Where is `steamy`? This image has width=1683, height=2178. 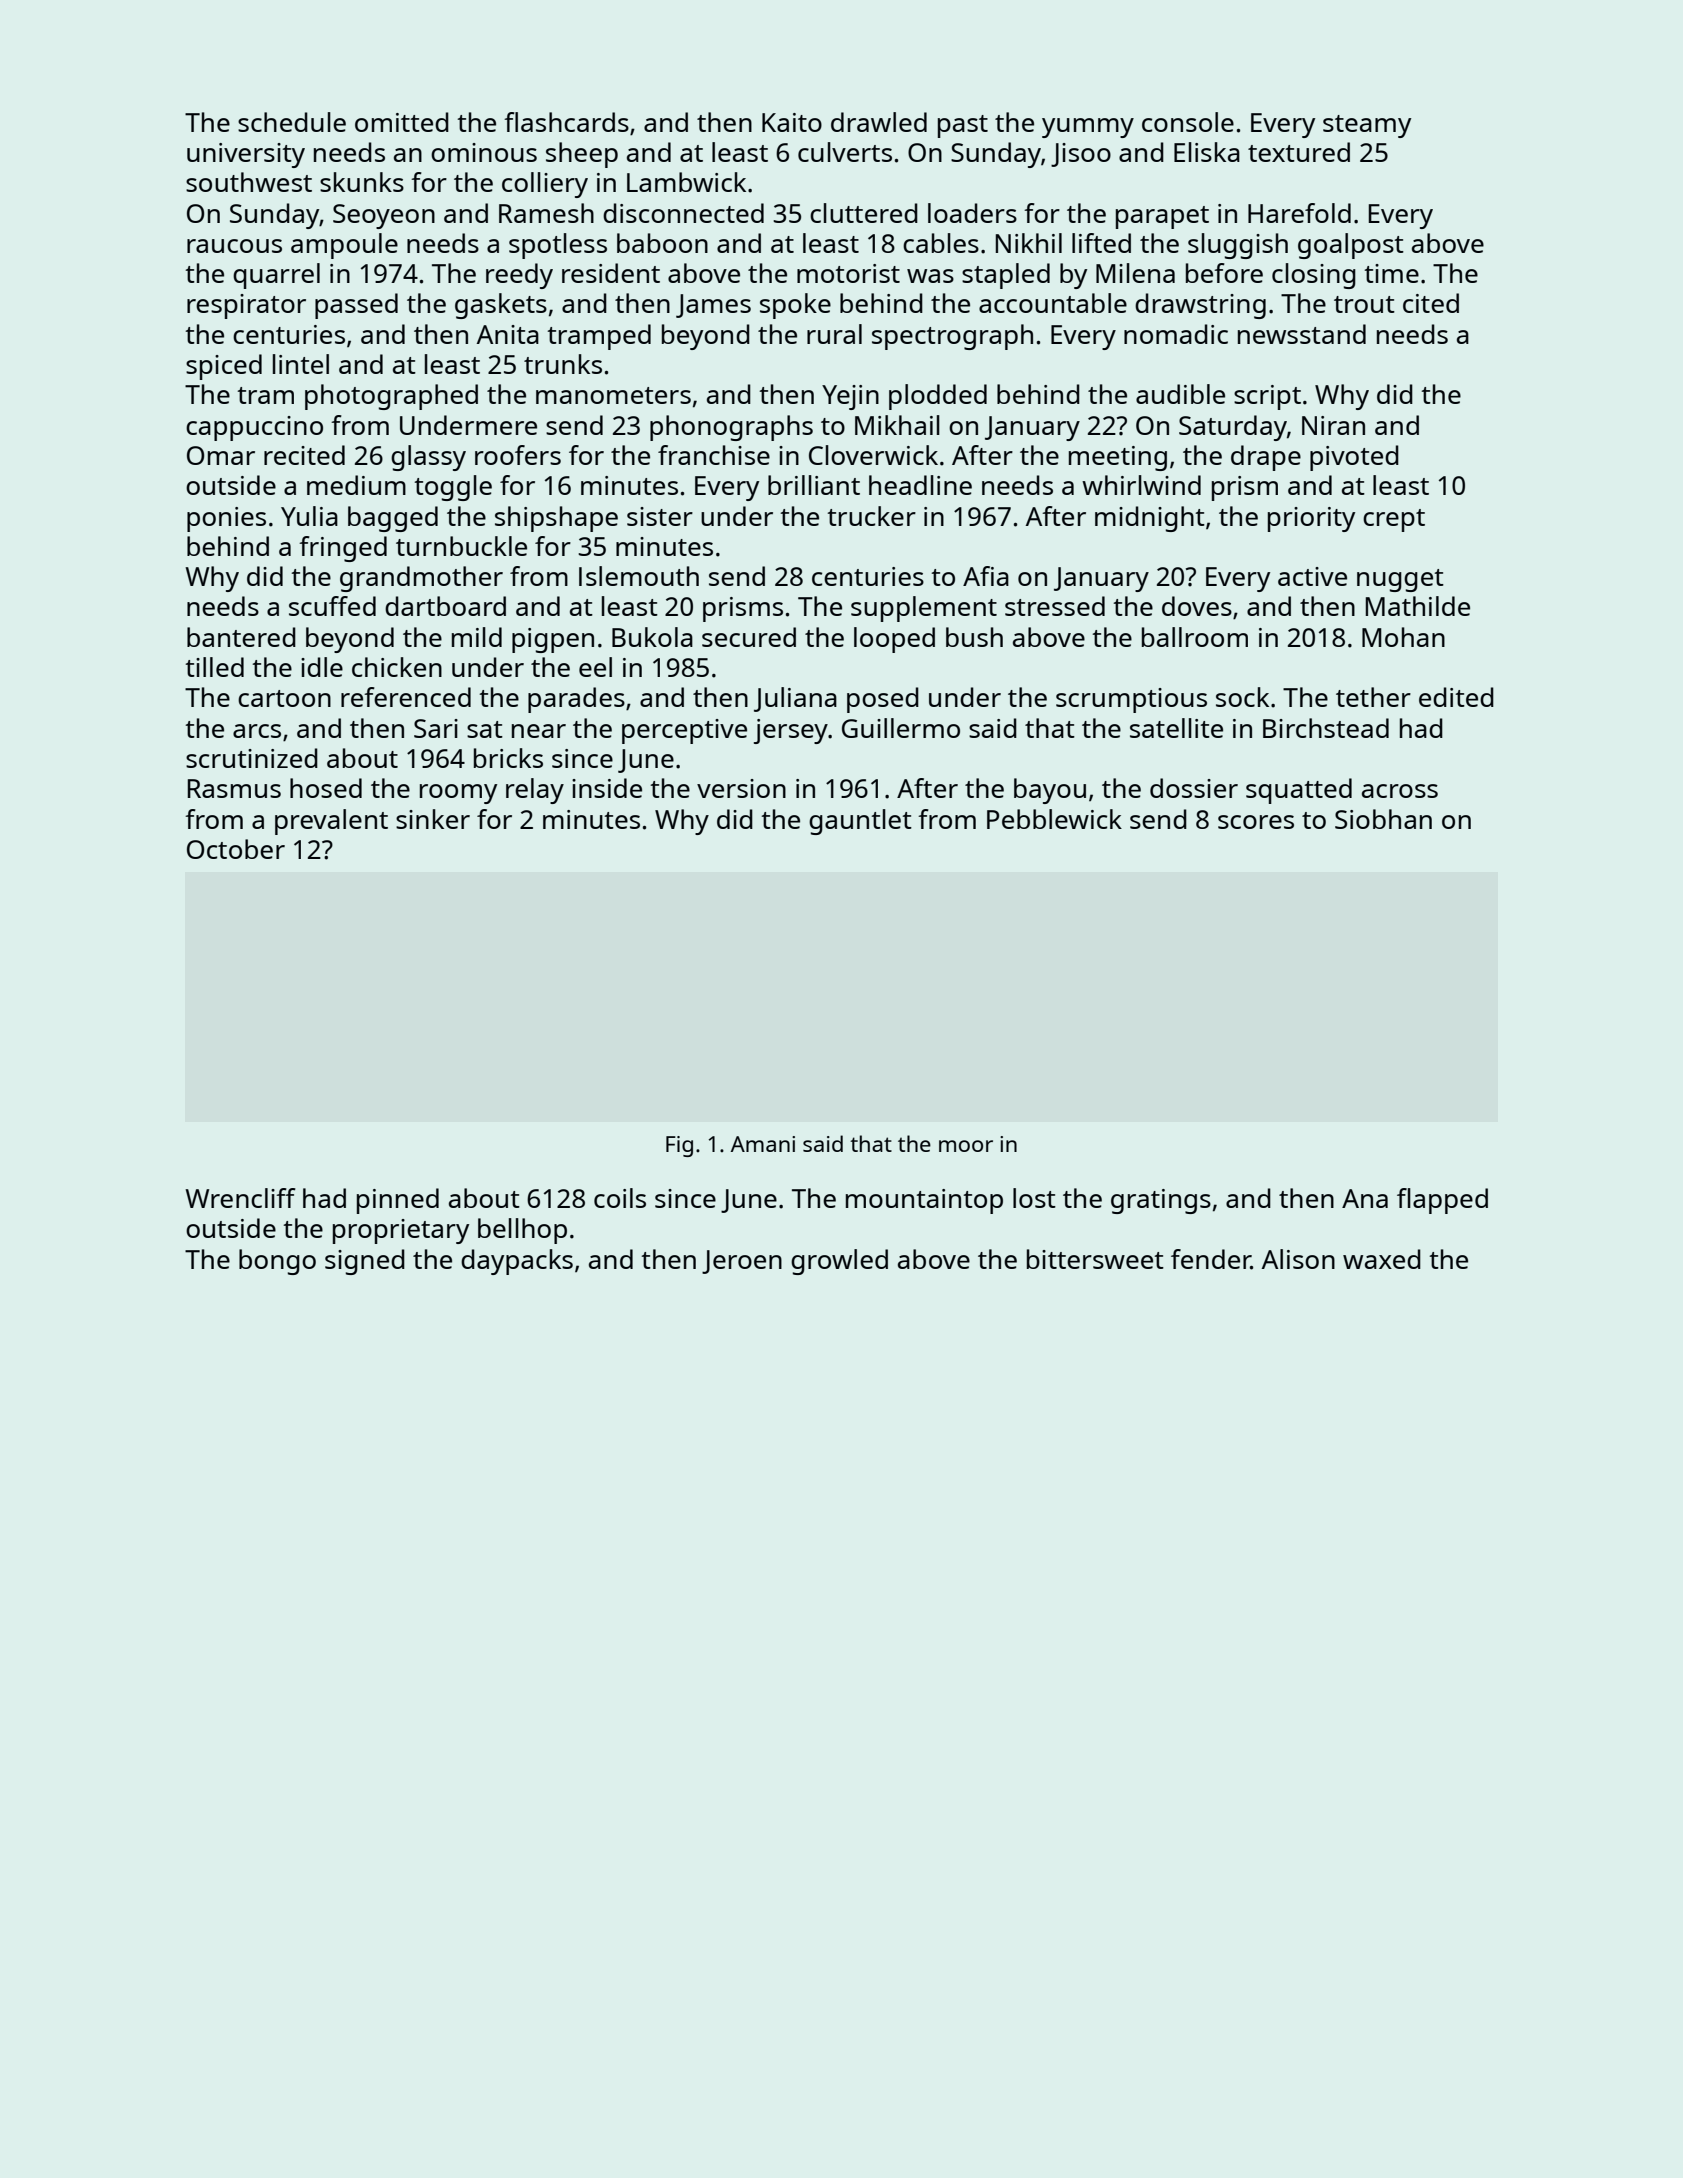
steamy is located at coordinates (1367, 126).
